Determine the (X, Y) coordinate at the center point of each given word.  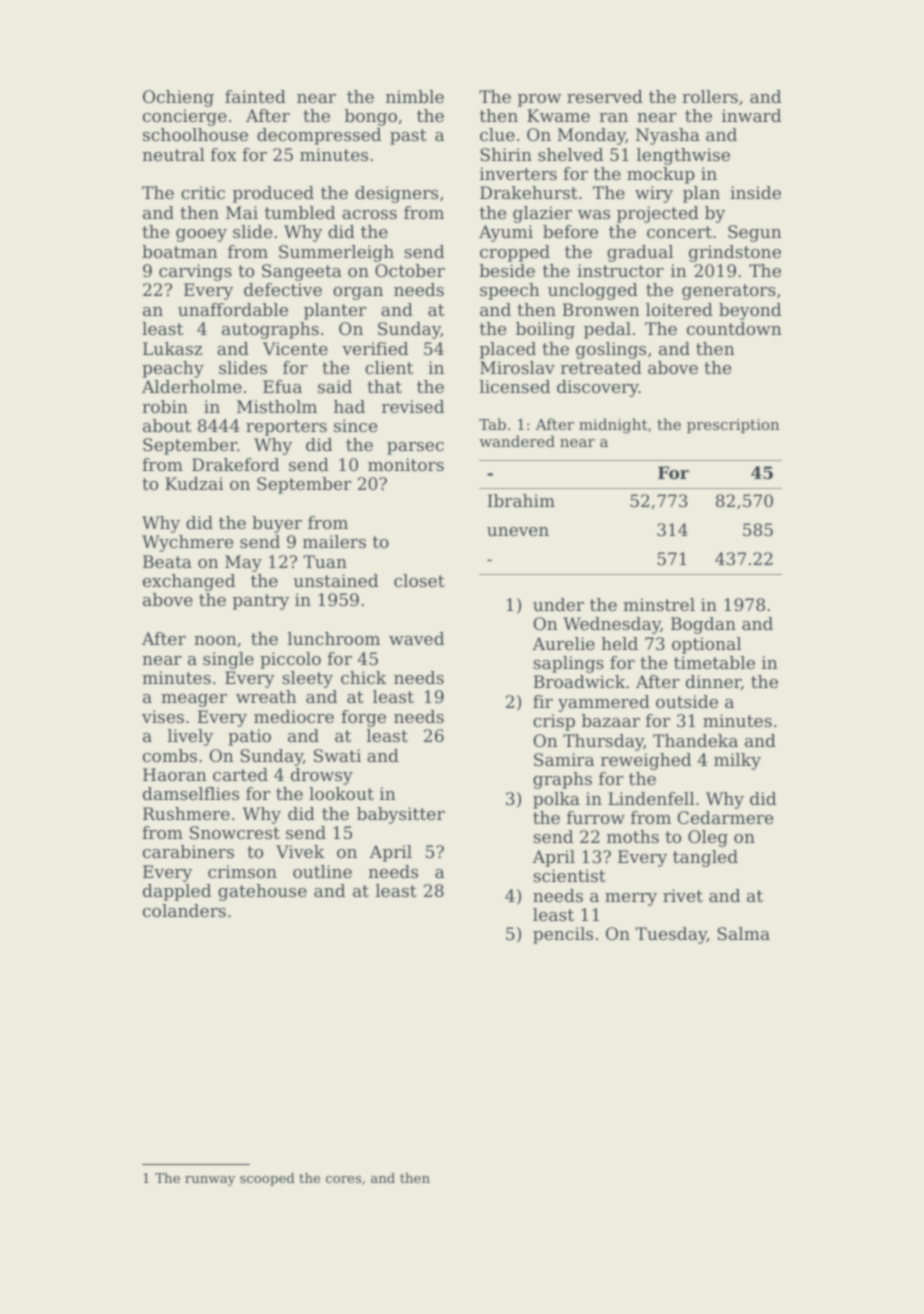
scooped (267, 1179)
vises (163, 716)
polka (556, 800)
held (619, 643)
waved (416, 638)
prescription (733, 426)
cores (343, 1179)
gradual (640, 253)
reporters (286, 428)
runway (210, 1181)
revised (413, 406)
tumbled (300, 212)
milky (737, 761)
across (369, 214)
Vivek (300, 851)
